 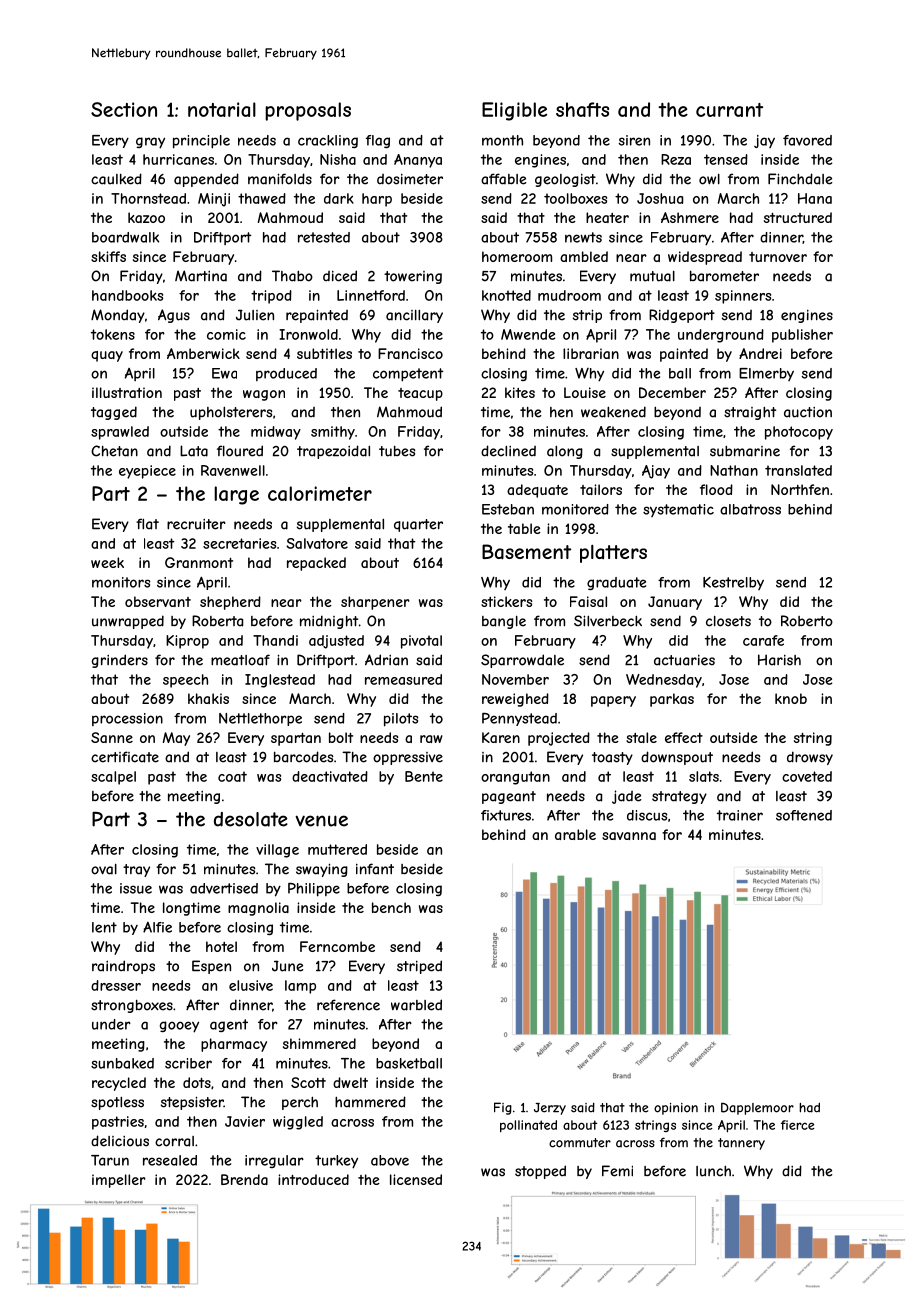 What do you see at coordinates (540, 1172) in the page?
I see `stopped` at bounding box center [540, 1172].
